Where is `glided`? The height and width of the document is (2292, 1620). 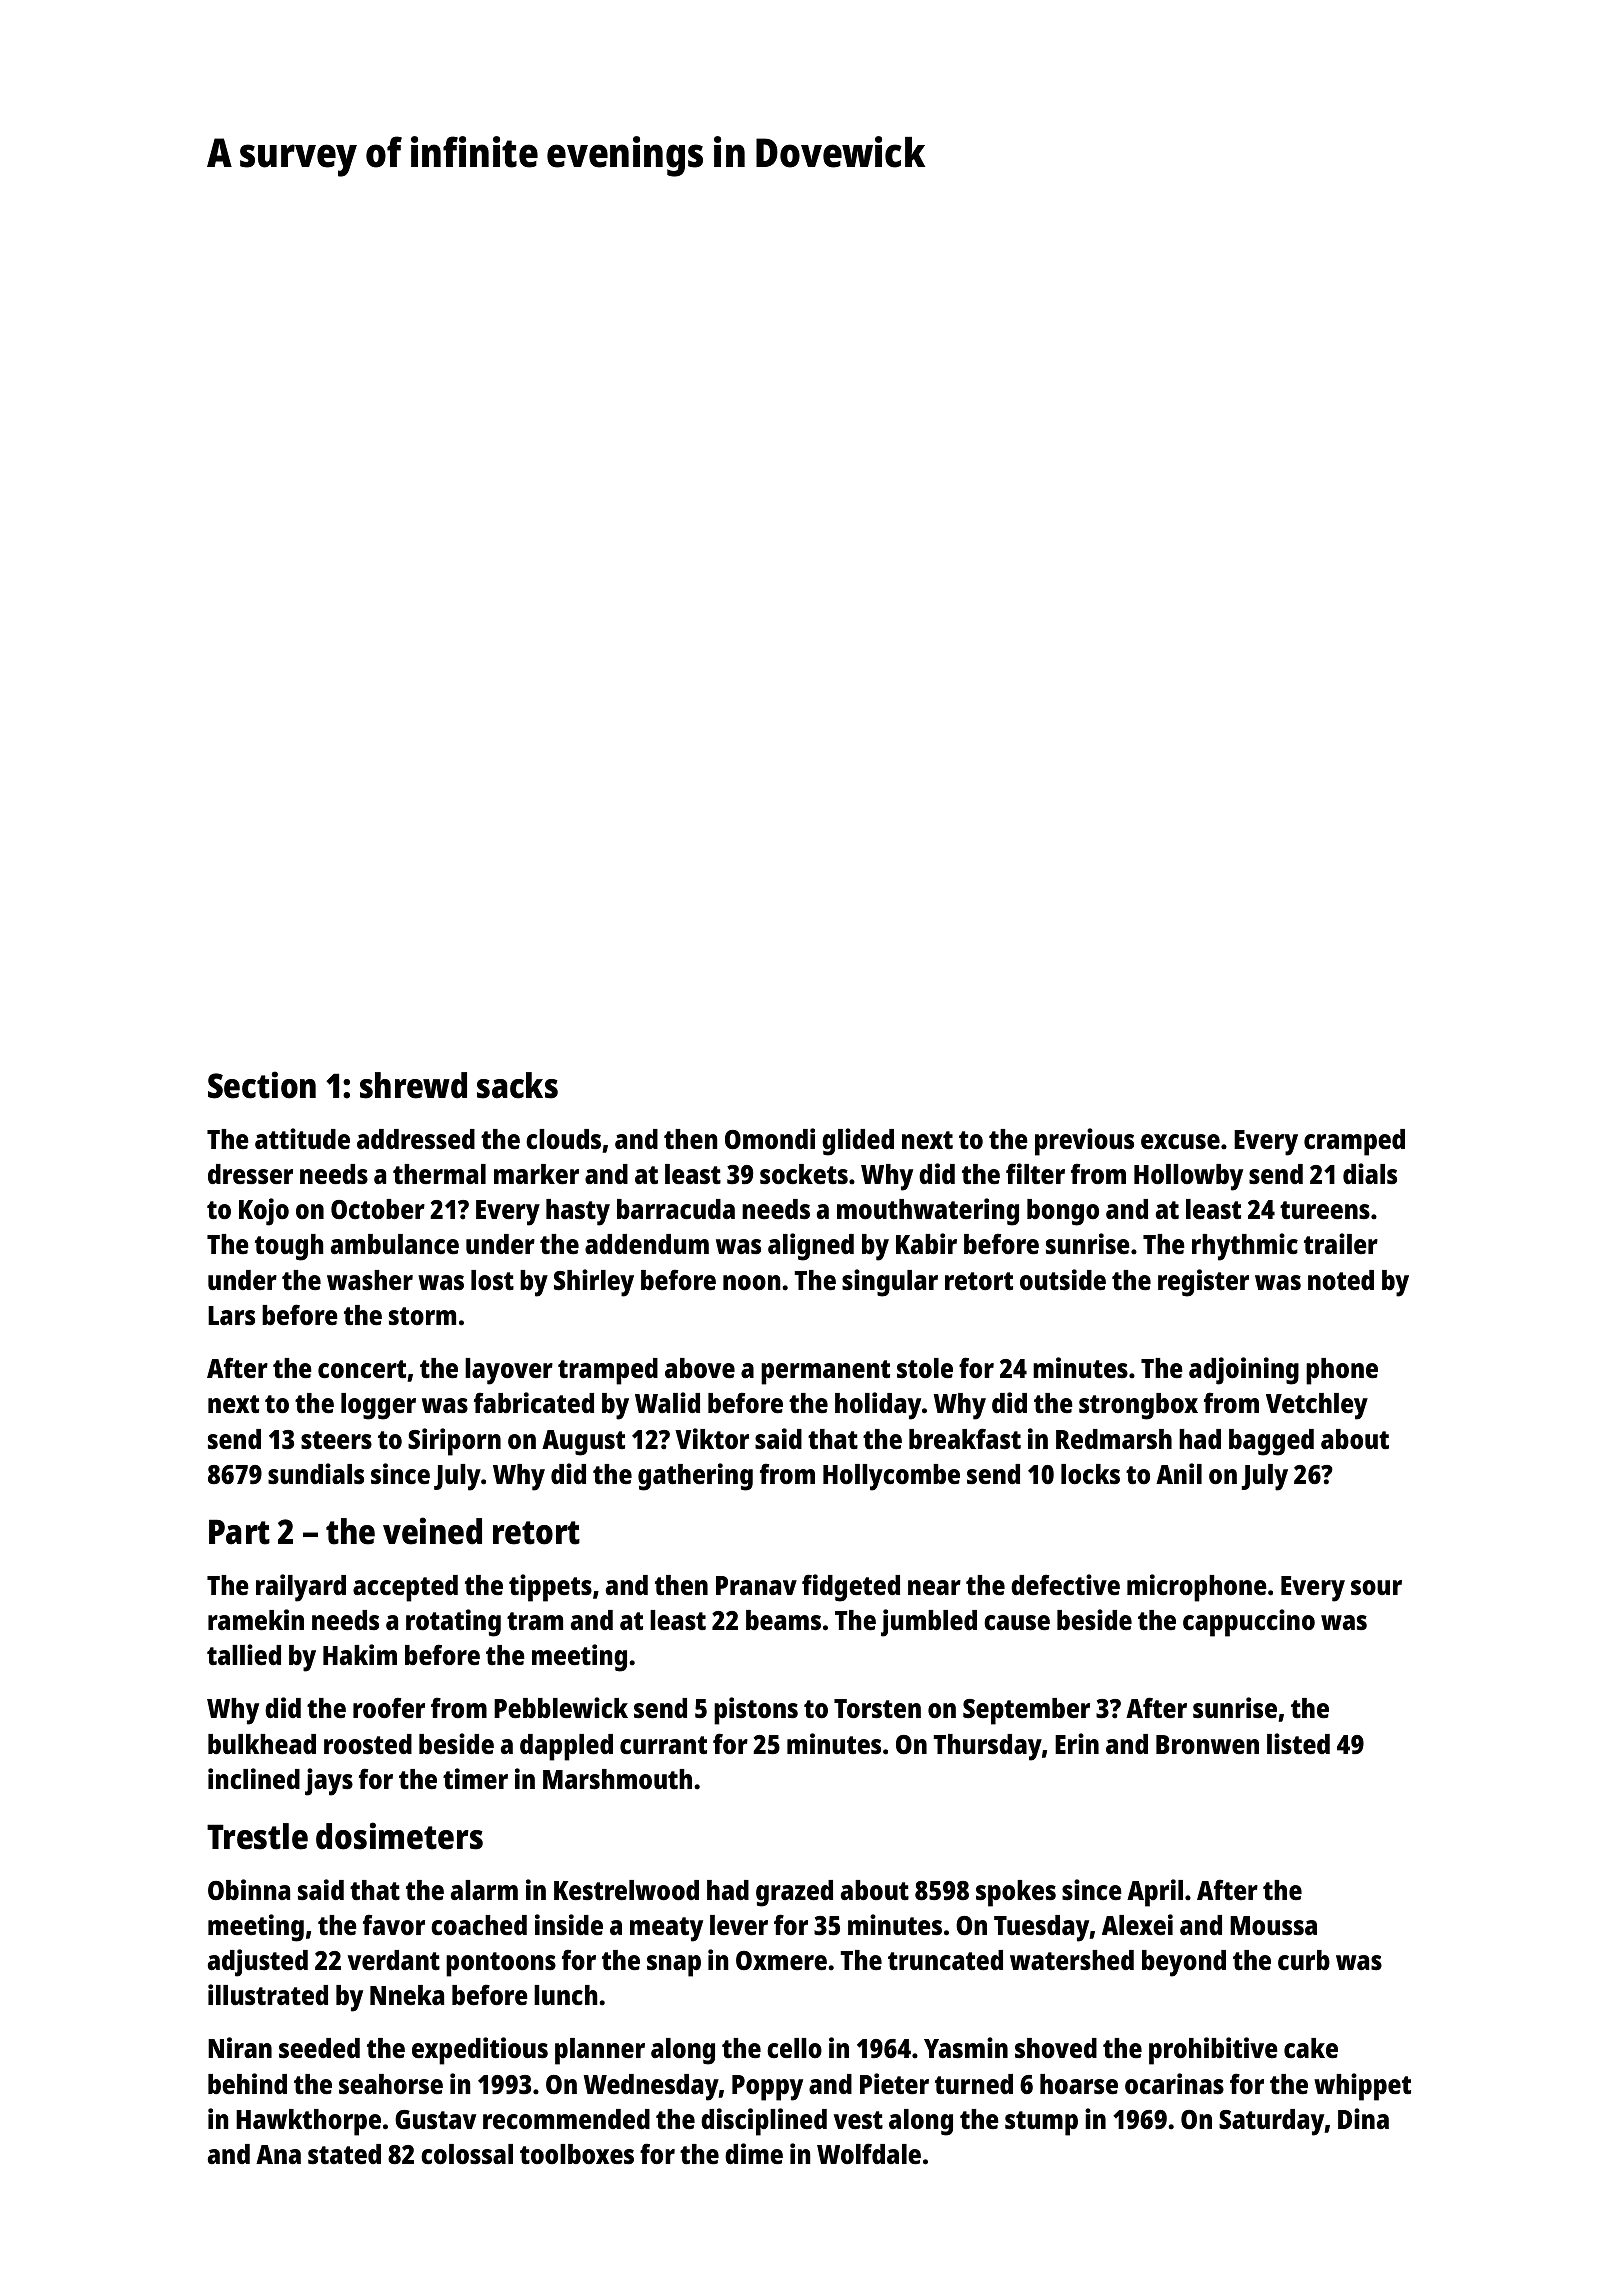 glided is located at coordinates (858, 1142).
